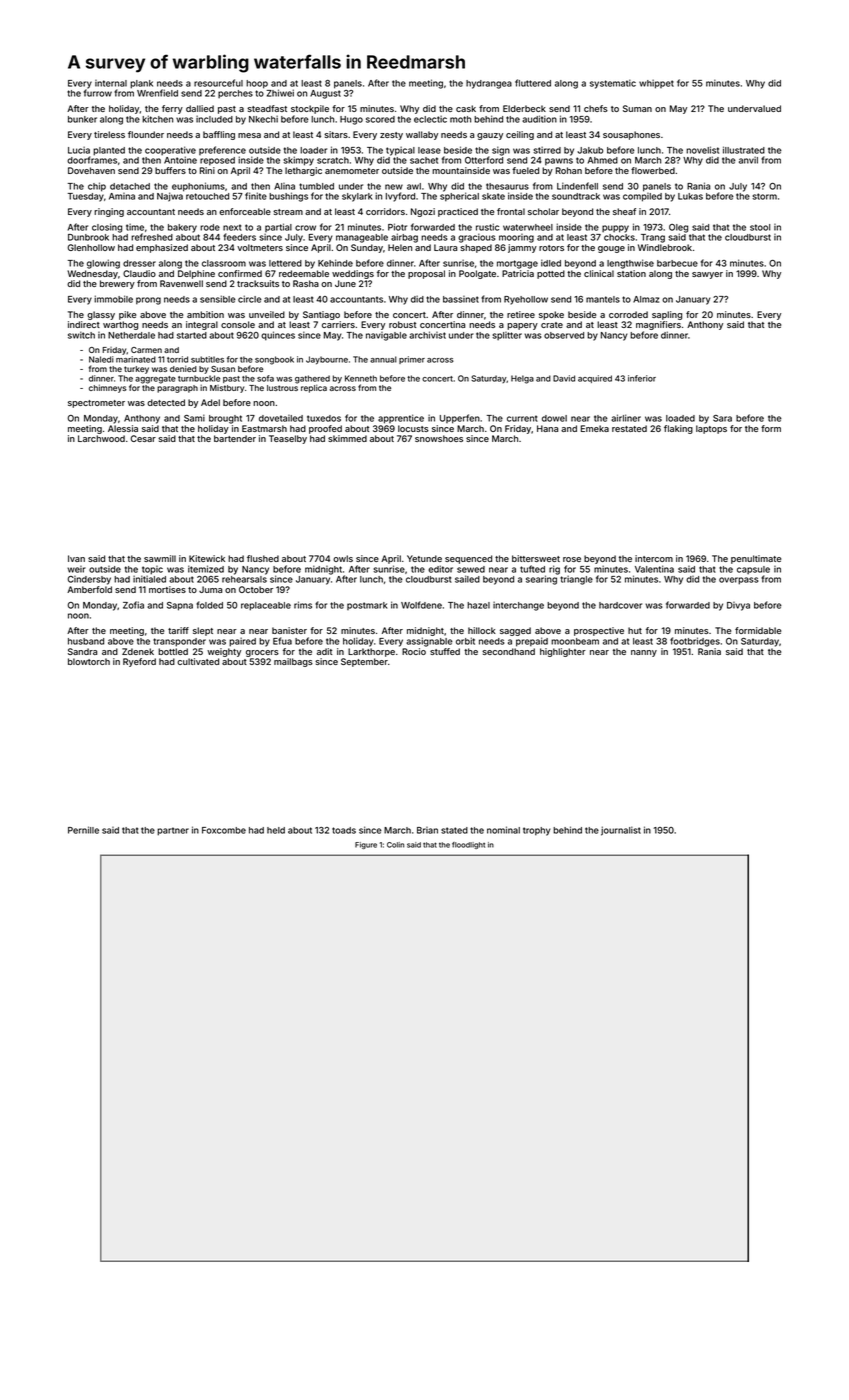  I want to click on Santiago, so click(321, 315).
